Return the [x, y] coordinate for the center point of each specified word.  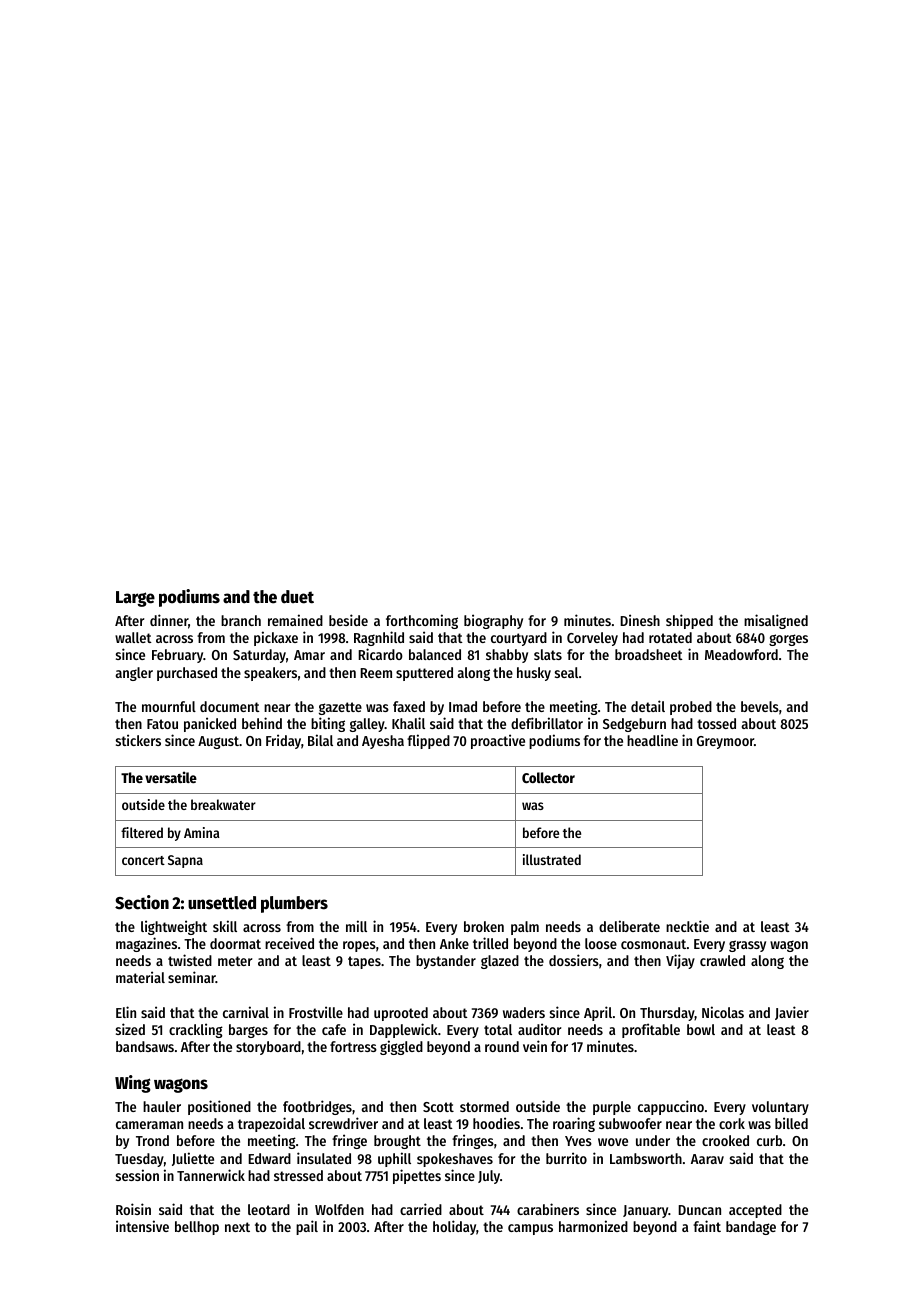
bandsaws [145, 1046]
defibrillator [547, 723]
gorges [788, 640]
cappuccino [671, 1107]
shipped [689, 621]
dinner [169, 620]
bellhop [197, 1228]
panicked [210, 724]
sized [130, 1029]
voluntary [780, 1108]
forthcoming [422, 621]
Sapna [185, 861]
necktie [687, 926]
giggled [401, 1047]
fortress [353, 1046]
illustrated [552, 859]
